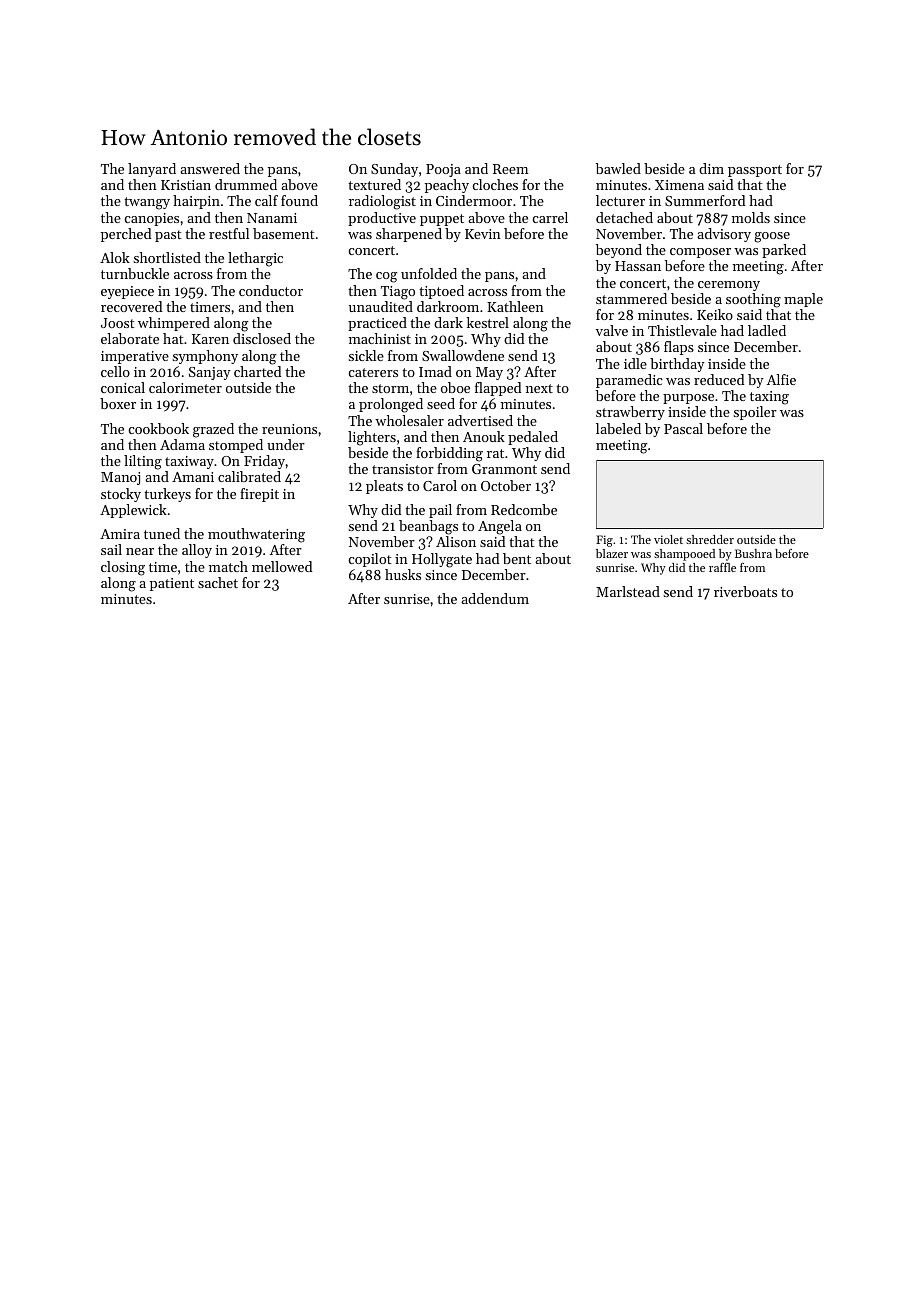 This document has height=1308, width=924. Describe the element at coordinates (152, 219) in the document. I see `canopies` at that location.
